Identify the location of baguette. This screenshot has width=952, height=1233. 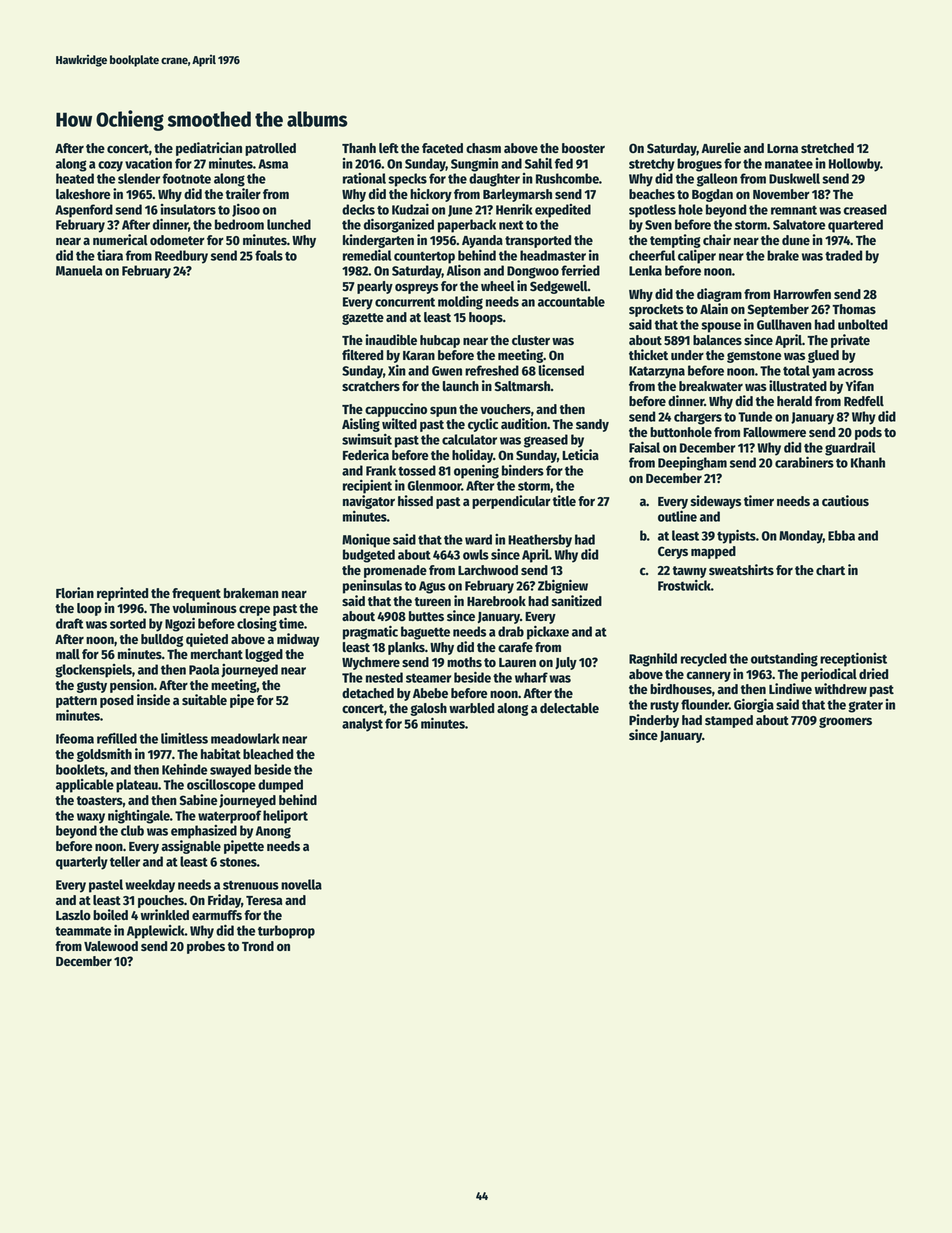
(425, 633).
